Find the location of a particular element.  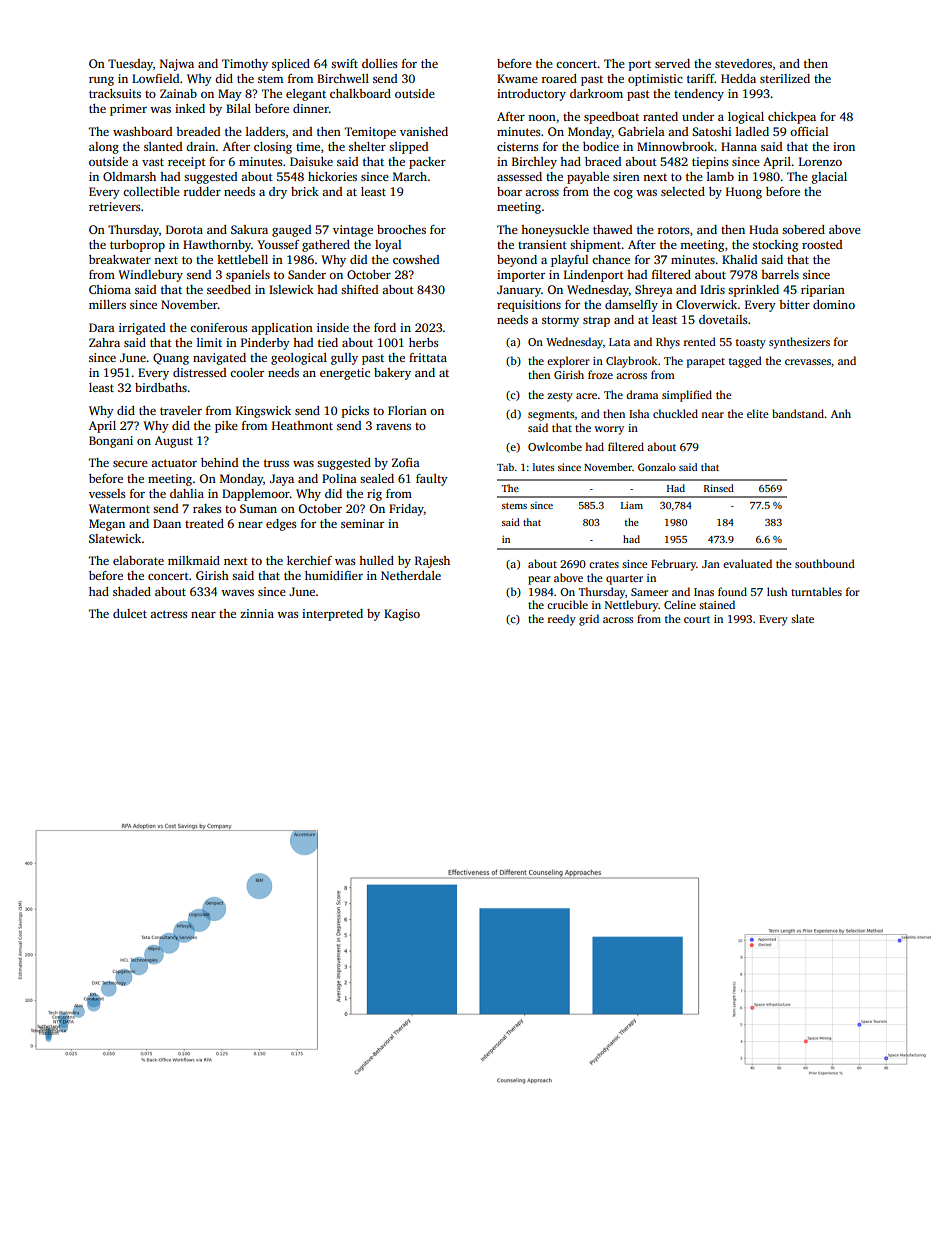

Owlcombe is located at coordinates (555, 446).
